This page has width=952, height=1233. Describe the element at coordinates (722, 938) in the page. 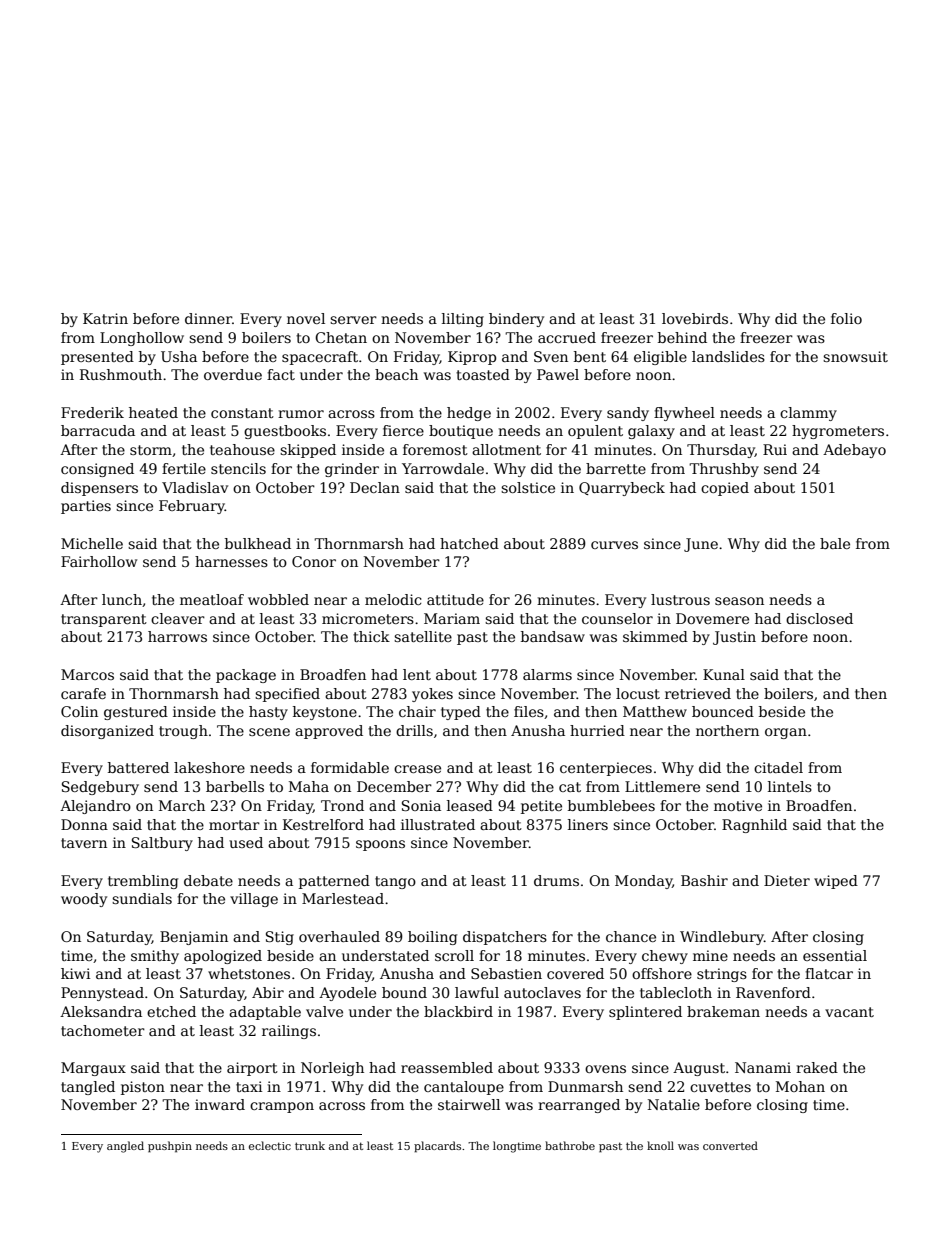

I see `Windlebury` at that location.
